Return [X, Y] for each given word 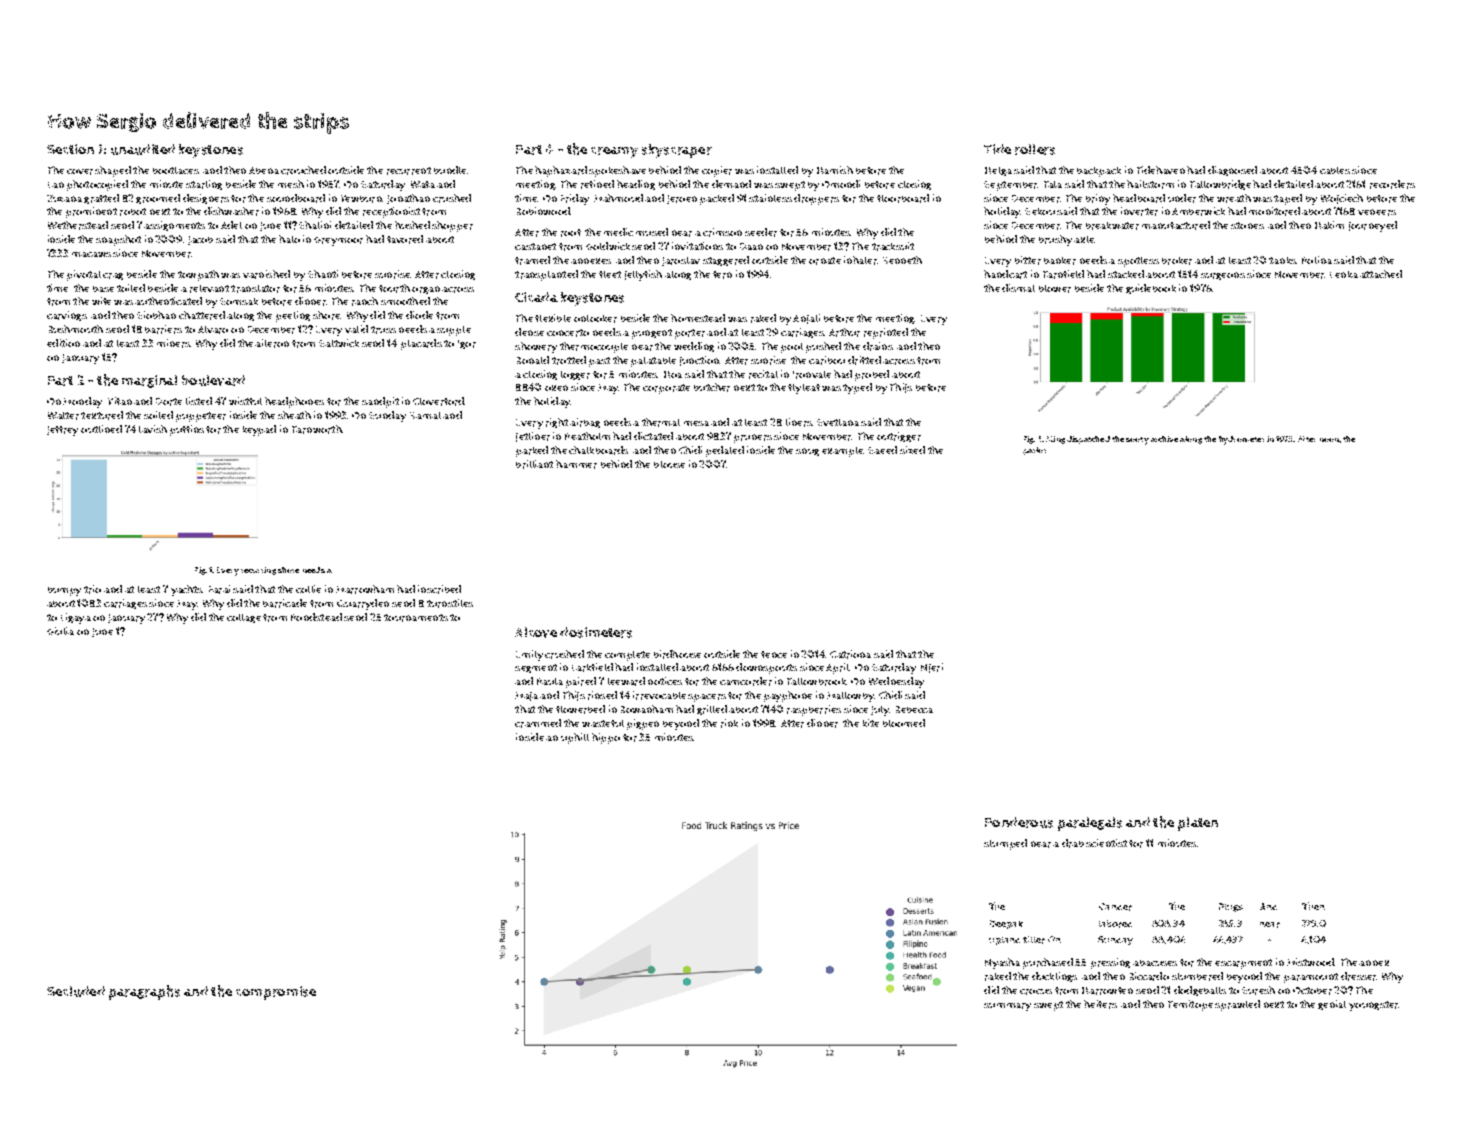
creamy [614, 152]
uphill [575, 738]
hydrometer [1241, 440]
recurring [258, 571]
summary [1007, 1007]
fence [774, 654]
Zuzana [64, 198]
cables [1335, 170]
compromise [276, 993]
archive [1164, 439]
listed [199, 401]
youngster [1374, 1006]
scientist [1106, 843]
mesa [696, 423]
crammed [538, 723]
